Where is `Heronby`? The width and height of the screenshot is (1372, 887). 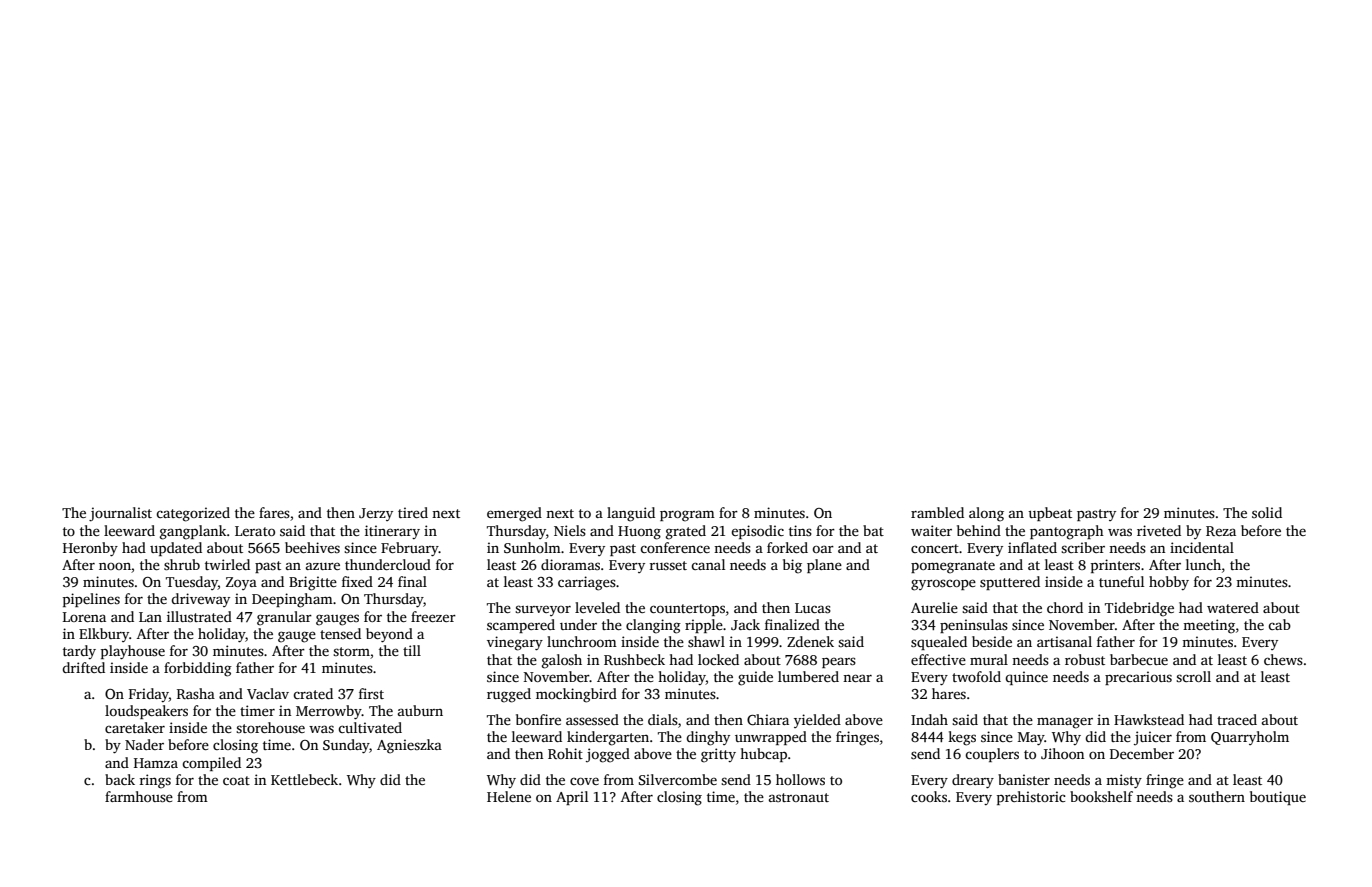
Heronby is located at coordinates (90, 549).
